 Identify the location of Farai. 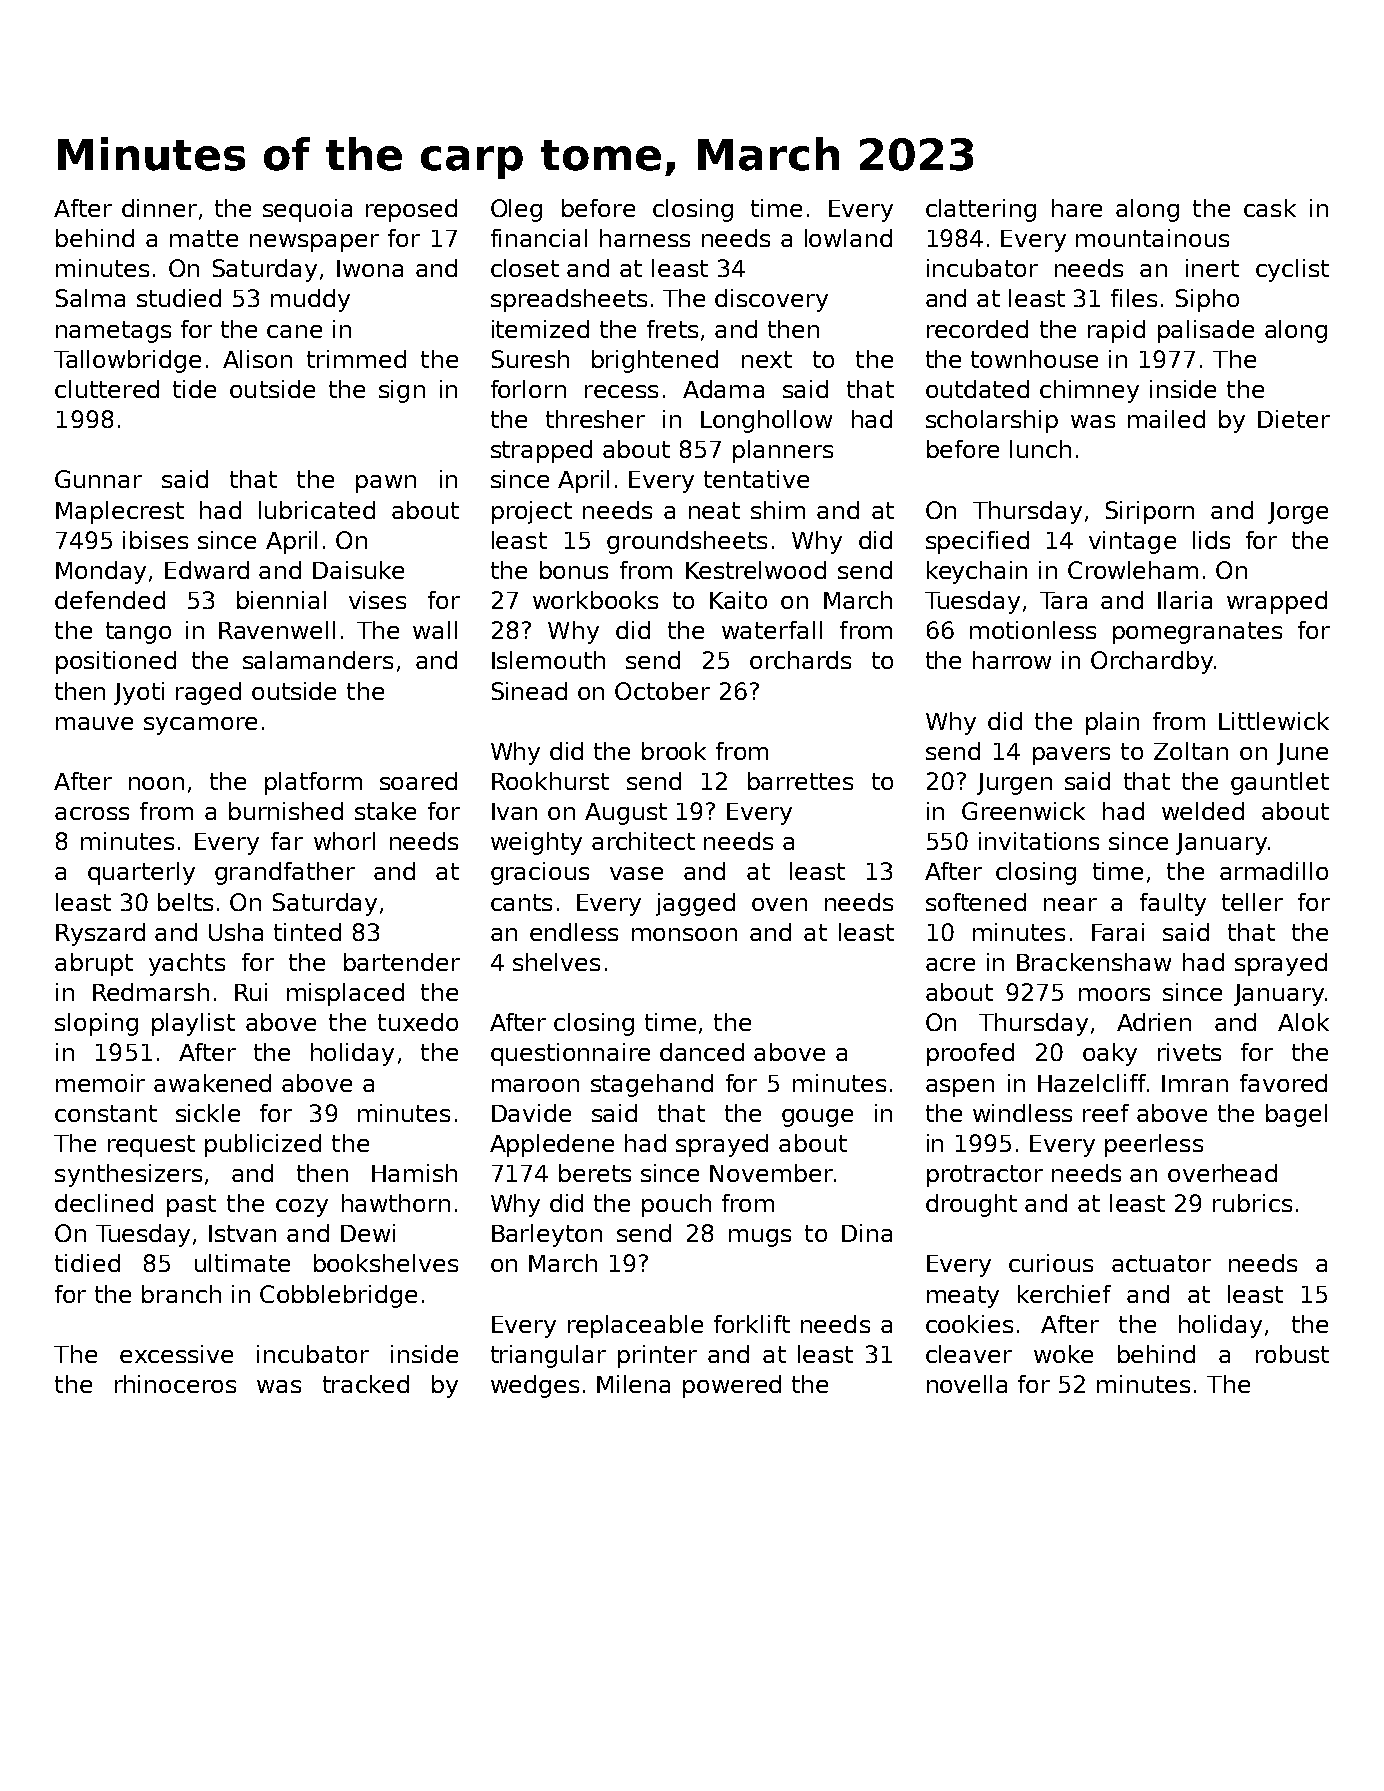
(1118, 932).
